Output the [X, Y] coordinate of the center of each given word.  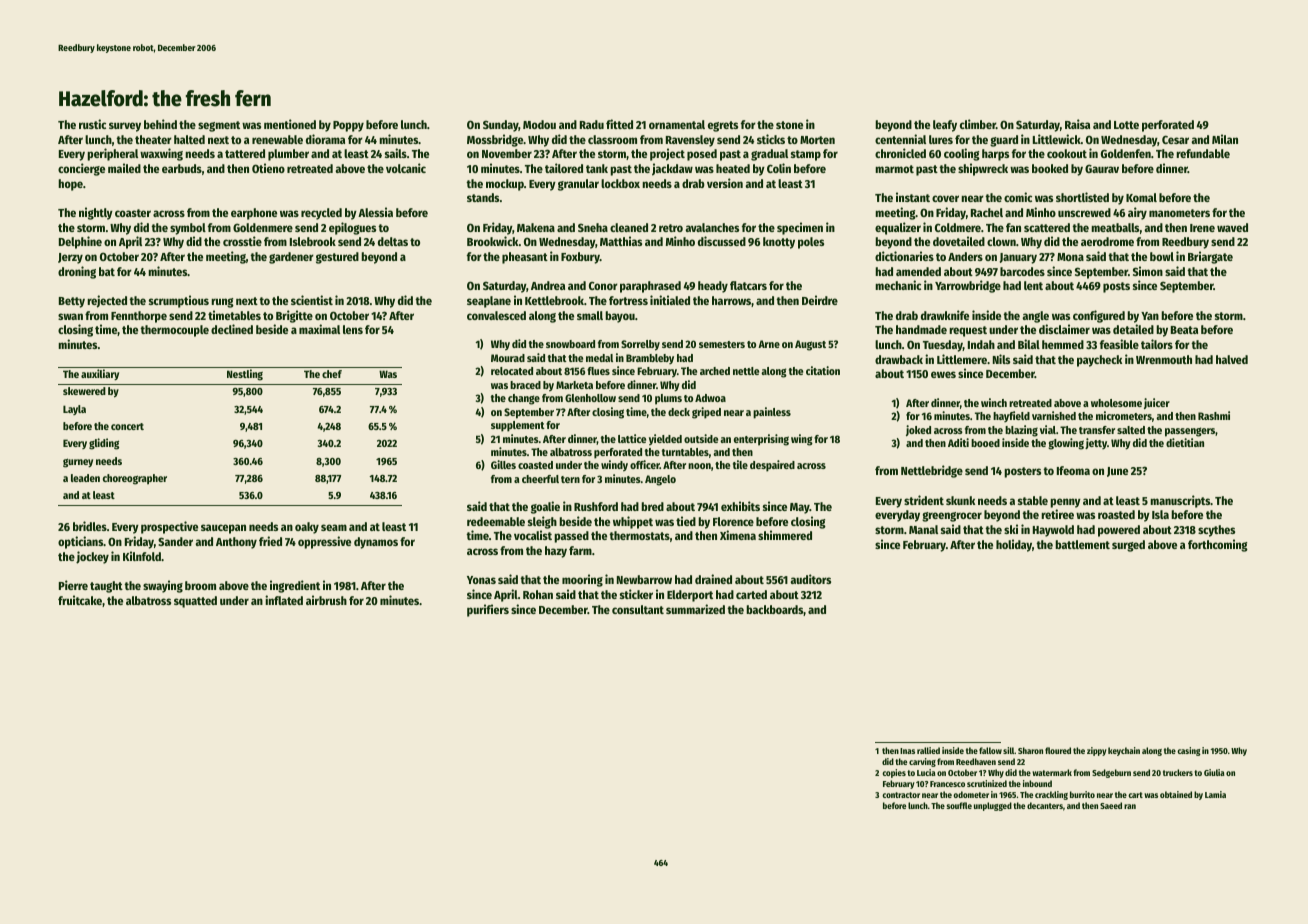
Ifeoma [1073, 470]
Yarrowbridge [968, 286]
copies [894, 773]
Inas [907, 751]
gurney [78, 463]
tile [740, 464]
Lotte [1126, 125]
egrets [723, 126]
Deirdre [820, 300]
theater [153, 139]
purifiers [488, 610]
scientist [312, 300]
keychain [1124, 751]
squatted [195, 602]
